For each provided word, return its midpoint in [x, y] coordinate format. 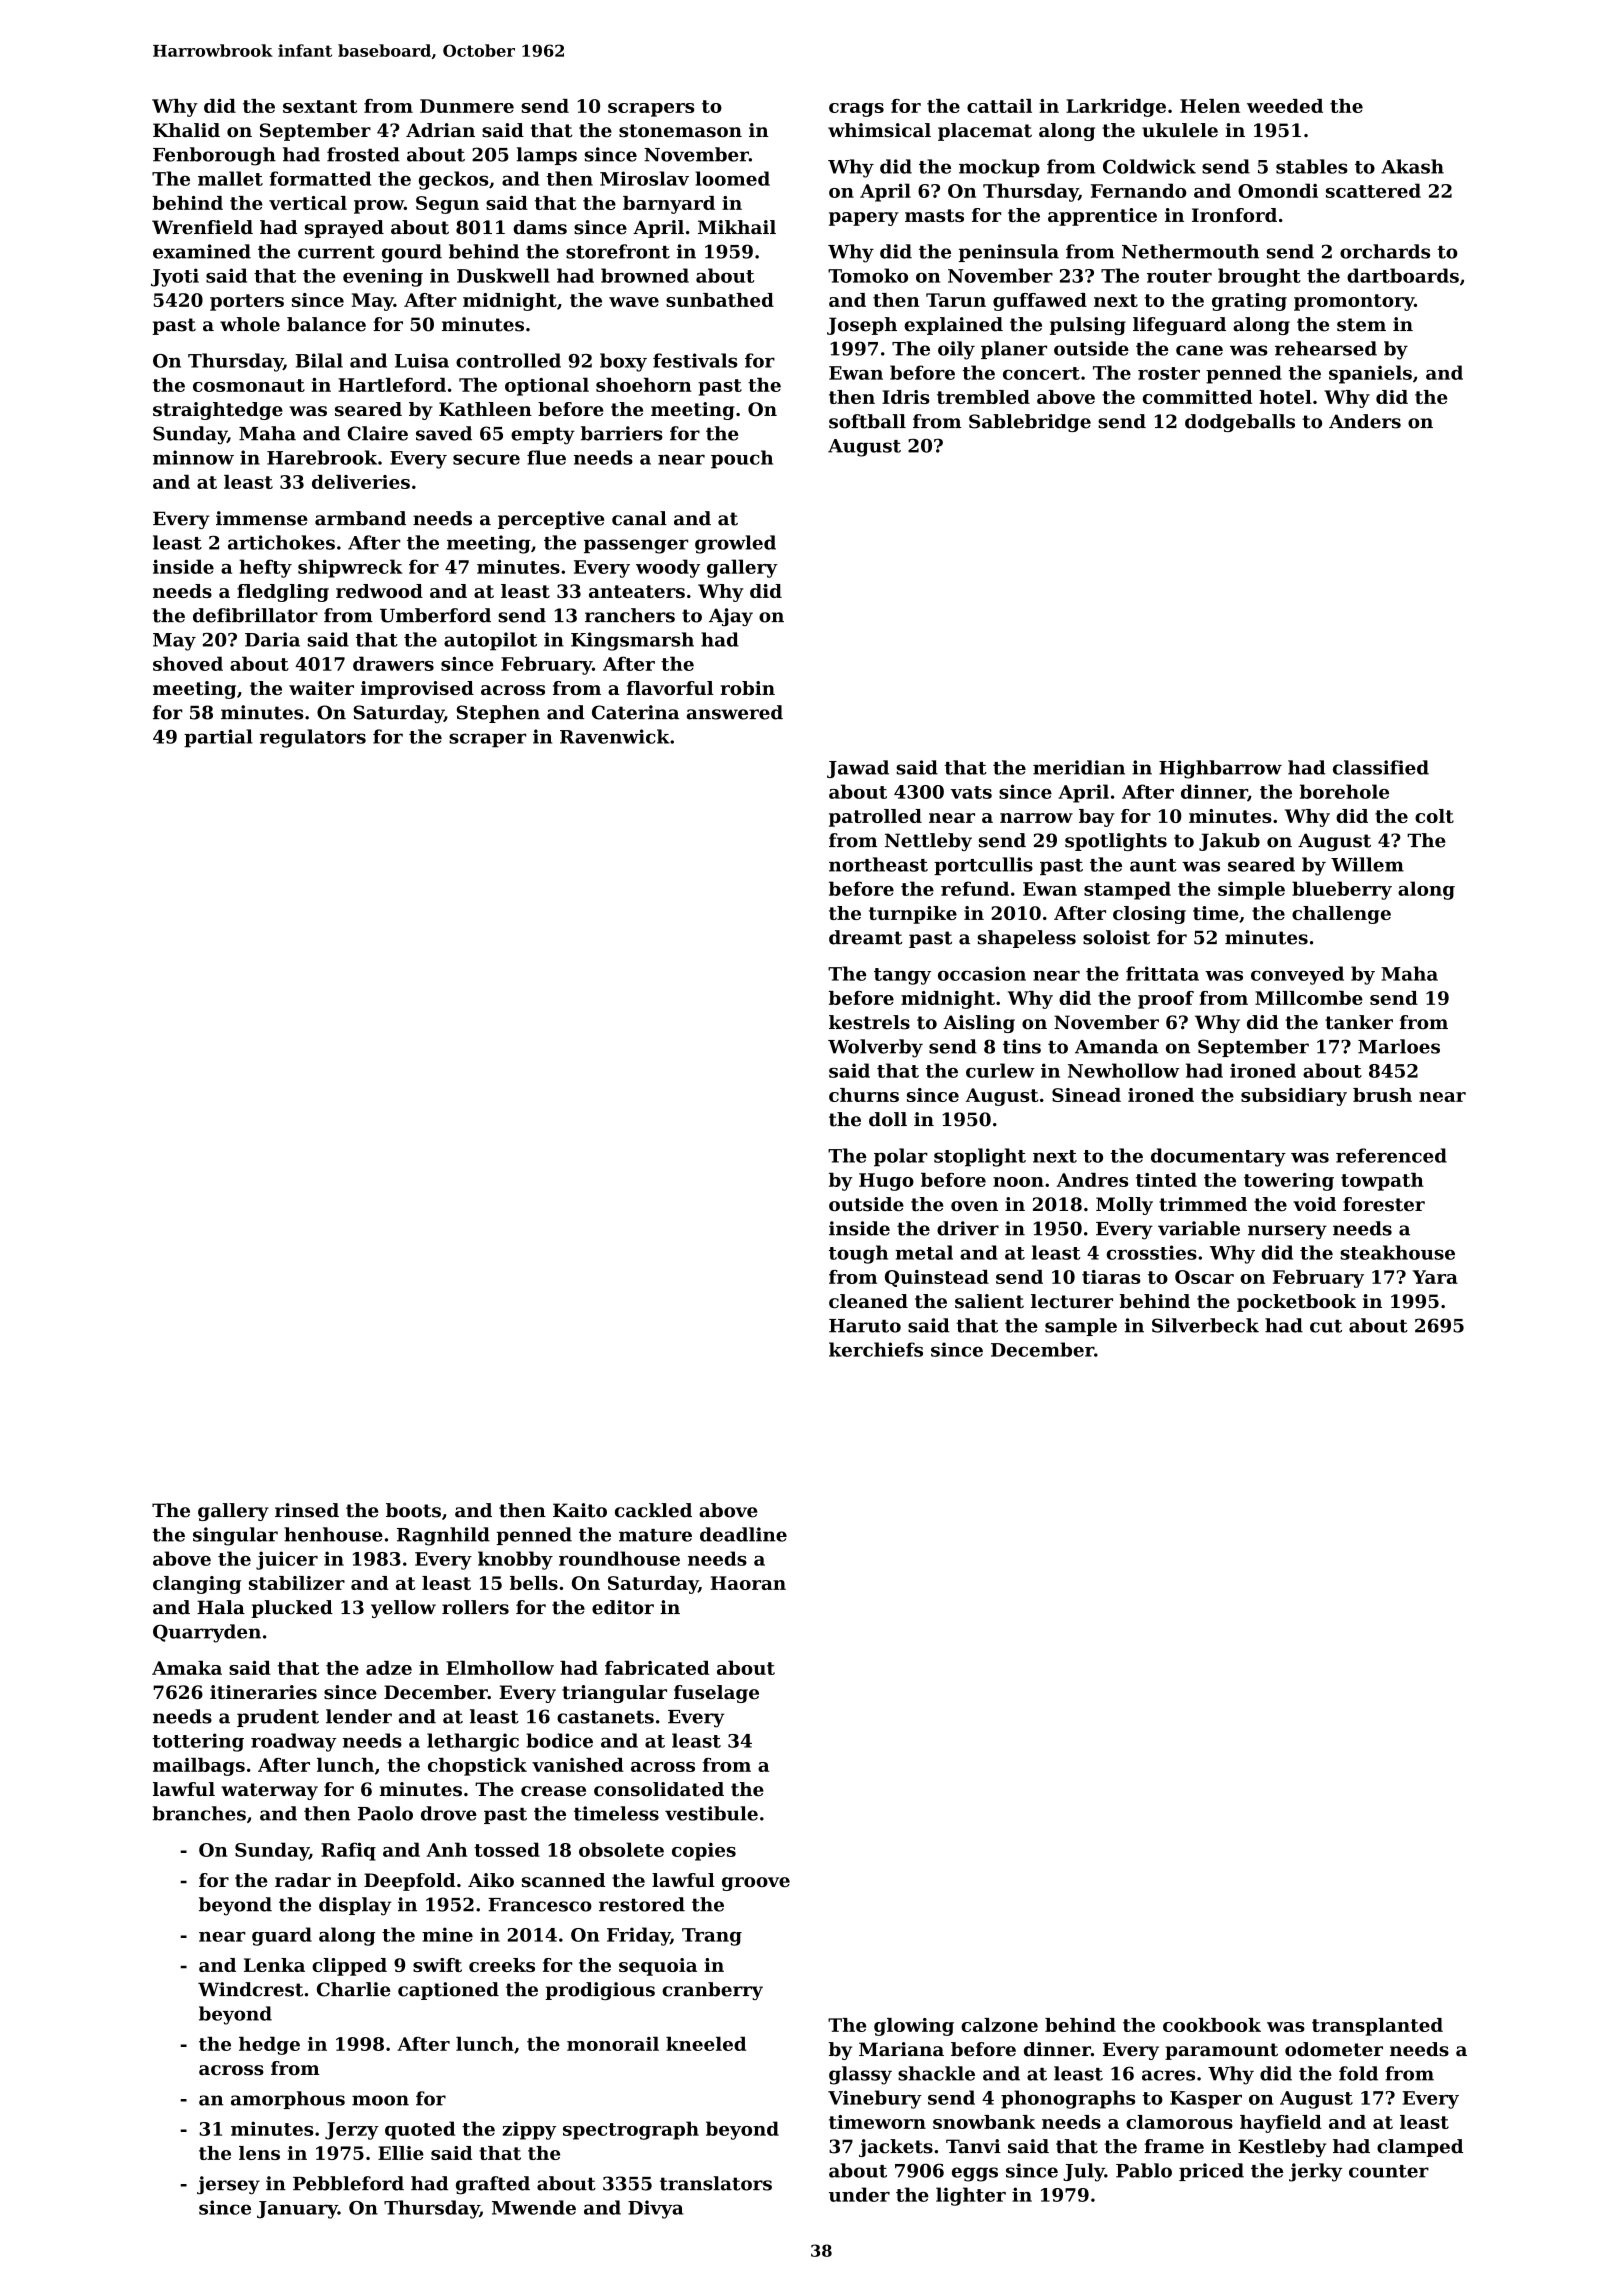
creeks [502, 1965]
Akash [1412, 166]
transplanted [1377, 2027]
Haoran [748, 1583]
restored [642, 1904]
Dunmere [467, 106]
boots [413, 1510]
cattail [999, 106]
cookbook [1212, 2025]
